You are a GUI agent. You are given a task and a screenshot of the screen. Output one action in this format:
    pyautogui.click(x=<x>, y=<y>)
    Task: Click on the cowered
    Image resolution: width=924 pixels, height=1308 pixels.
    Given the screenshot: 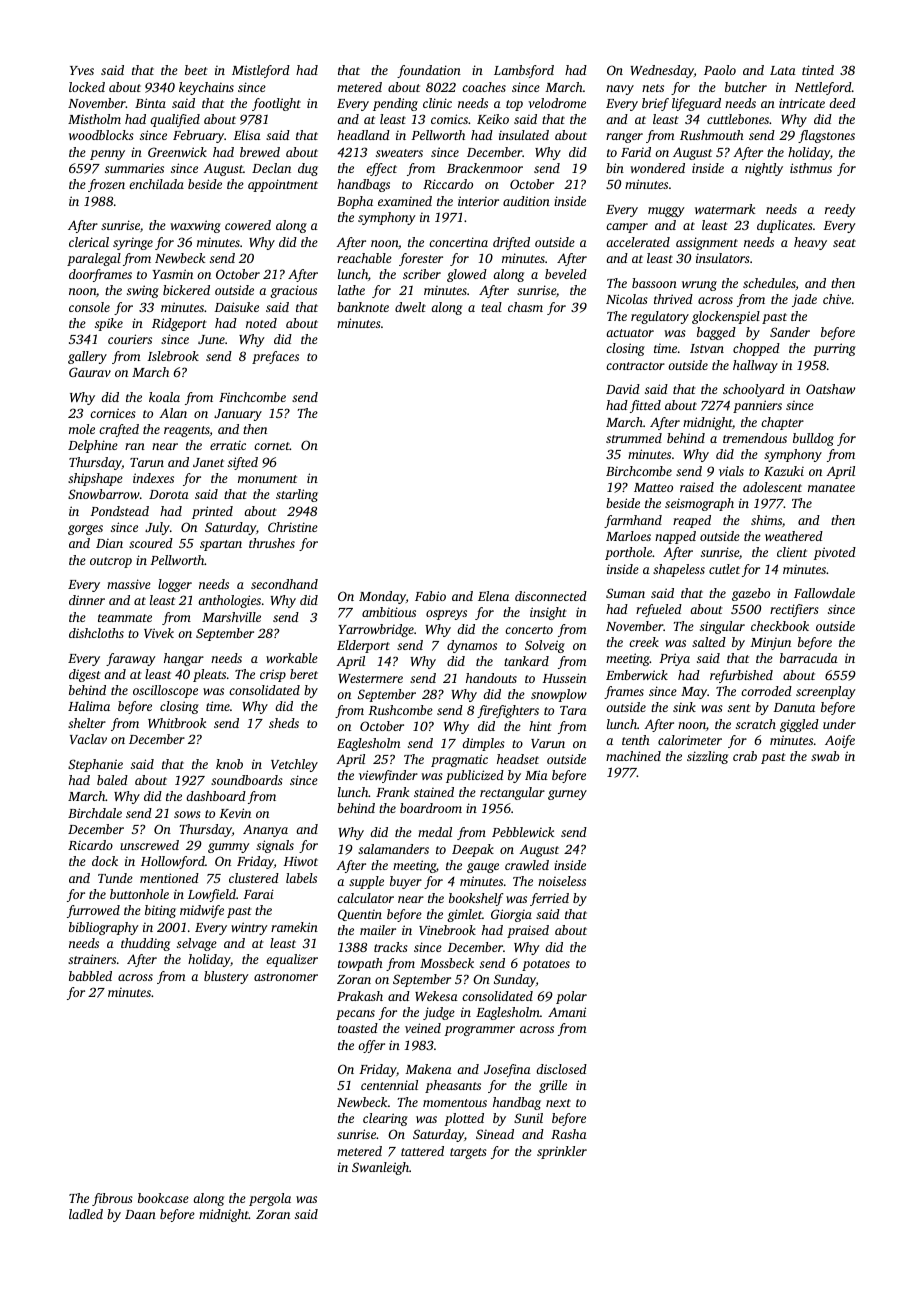 What is the action you would take?
    pyautogui.click(x=248, y=225)
